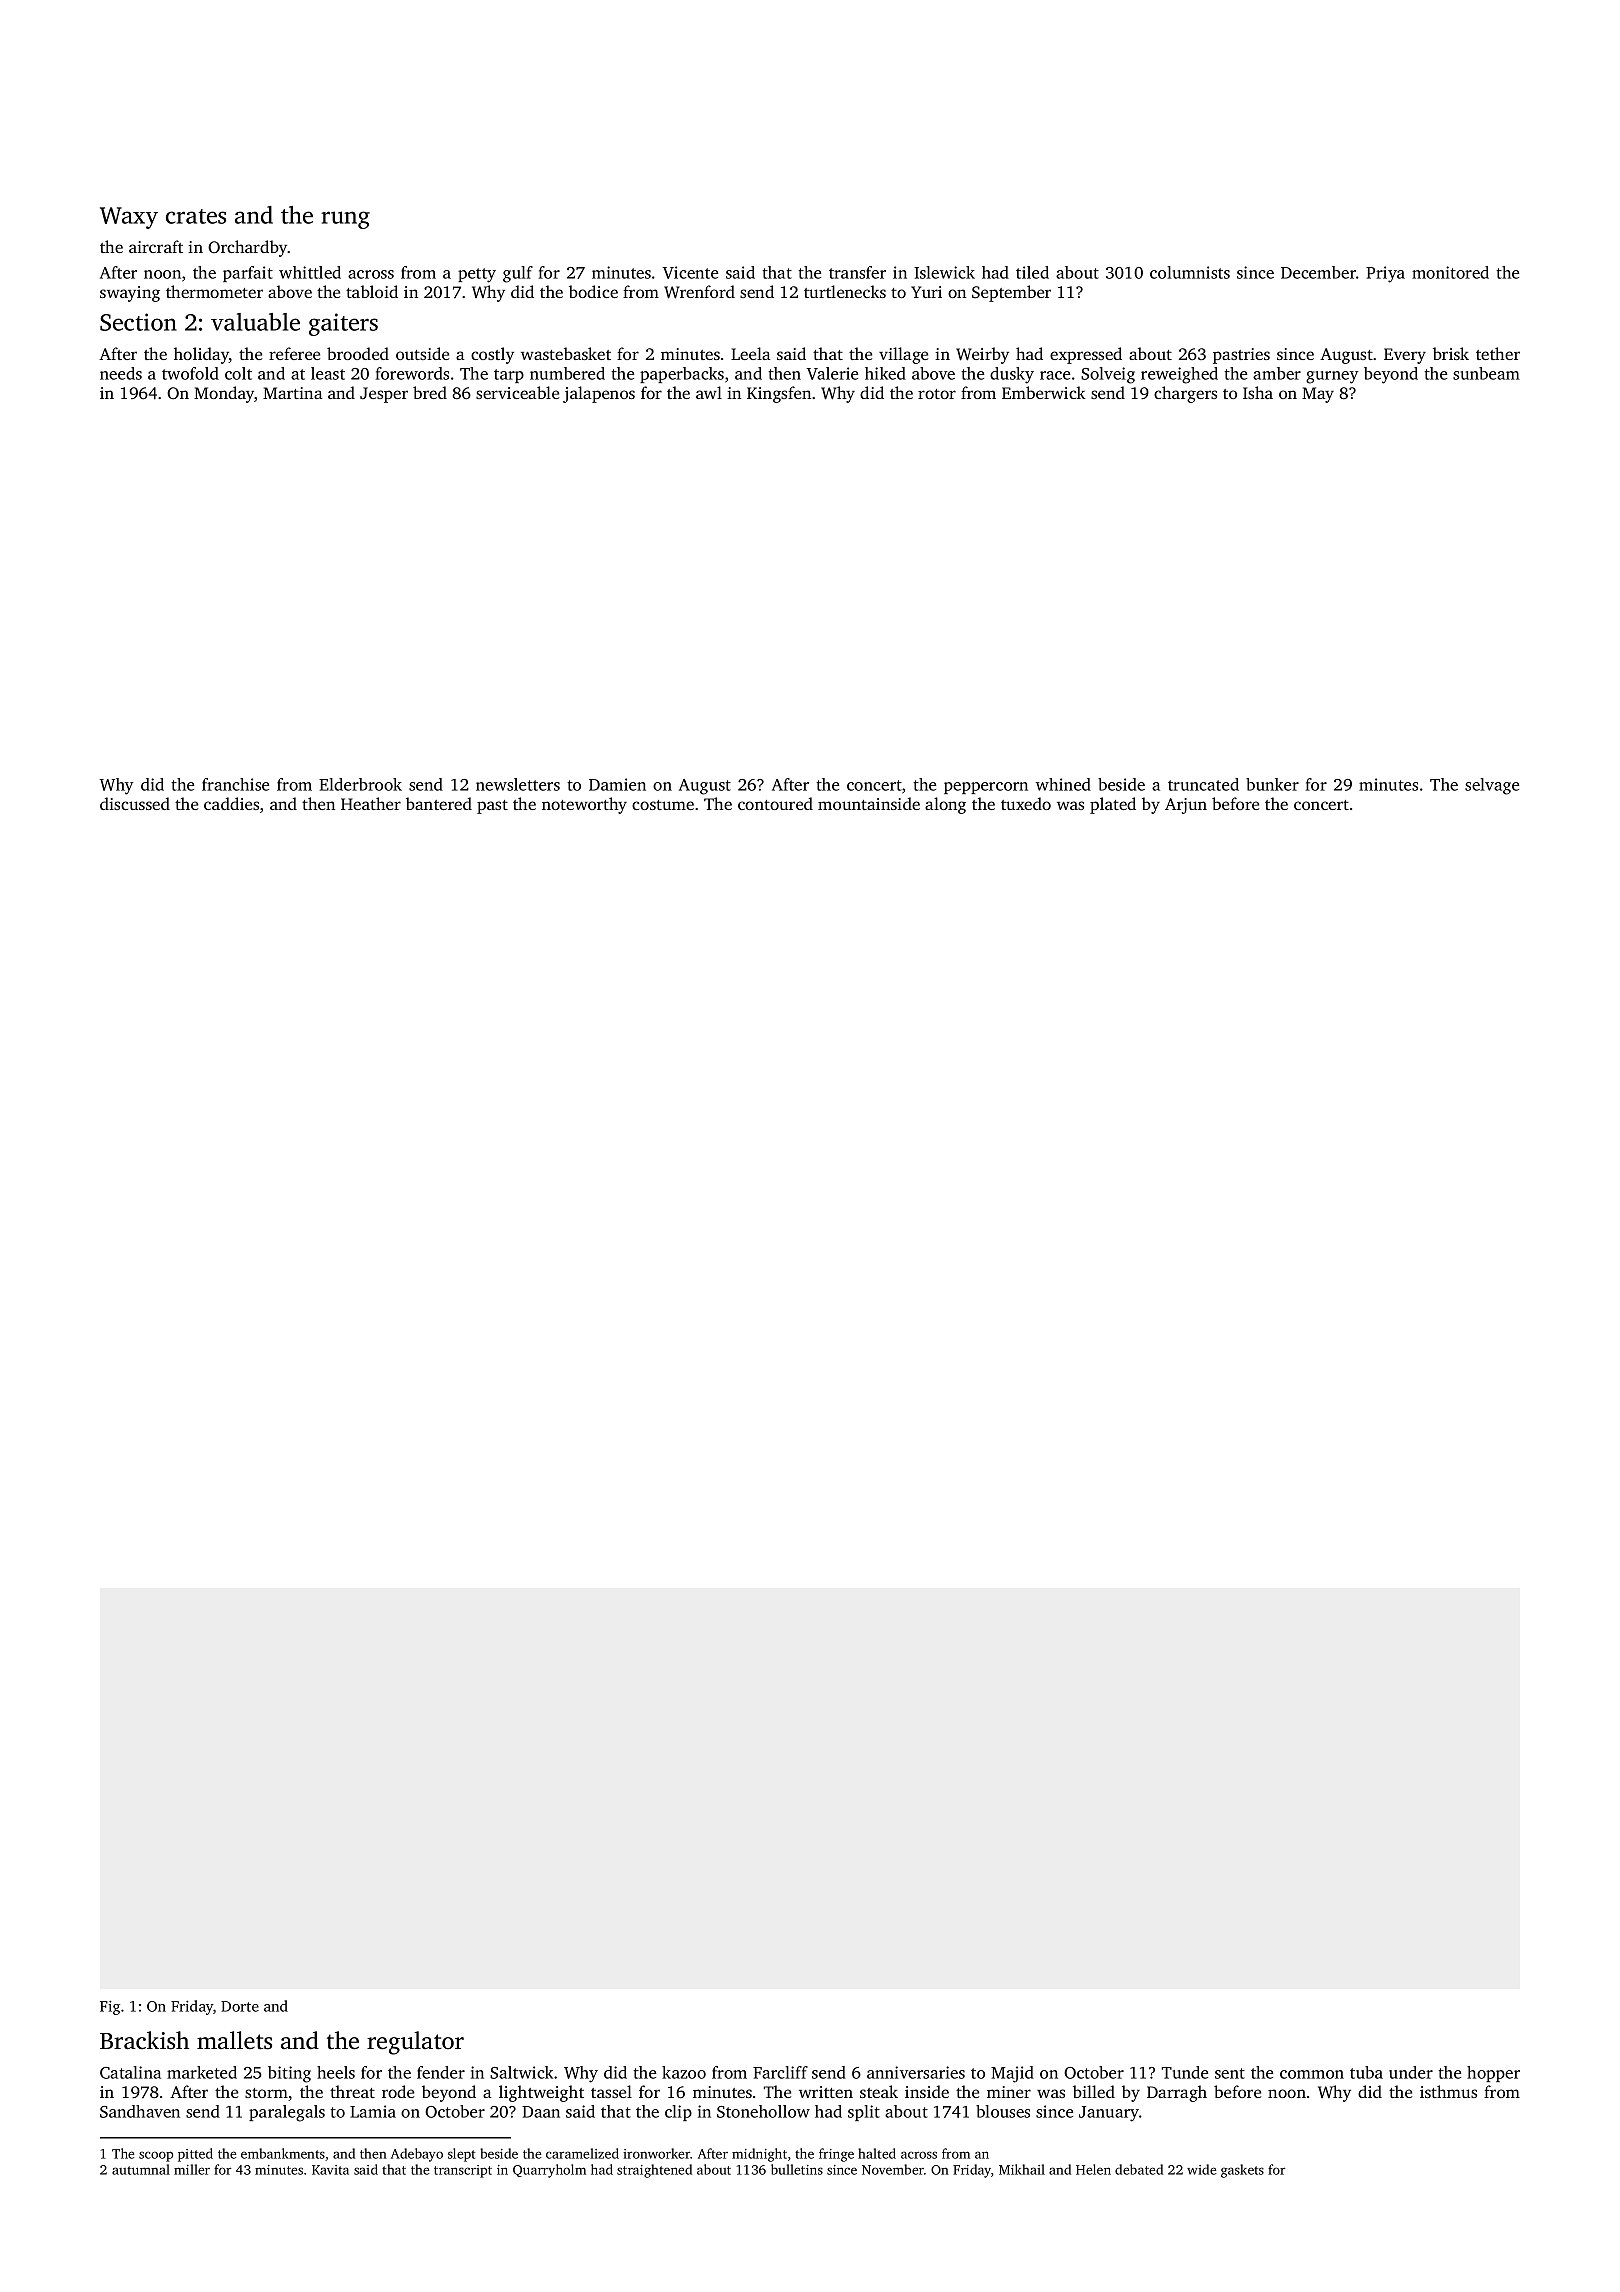 The image size is (1620, 2292). Describe the element at coordinates (196, 216) in the document. I see `crates` at that location.
